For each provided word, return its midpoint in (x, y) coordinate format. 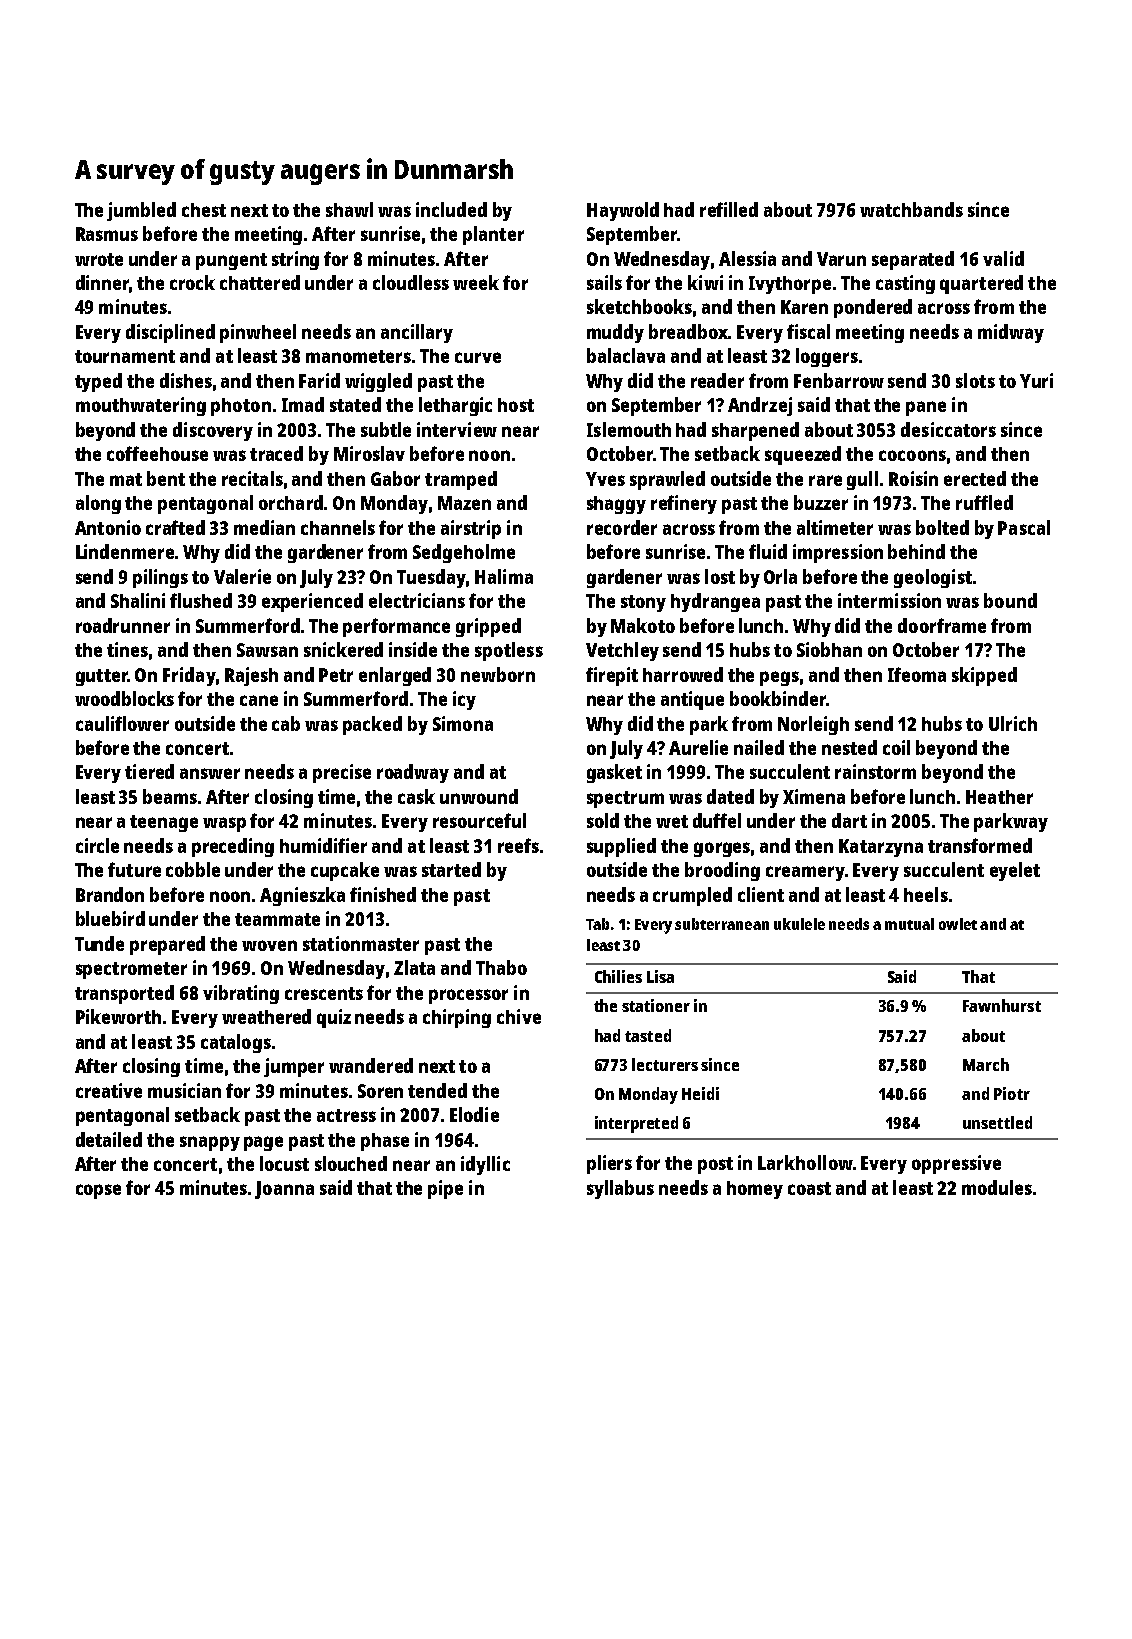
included (451, 209)
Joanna (284, 1190)
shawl (349, 209)
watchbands (911, 209)
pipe (445, 1189)
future (134, 869)
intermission (889, 600)
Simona (463, 723)
